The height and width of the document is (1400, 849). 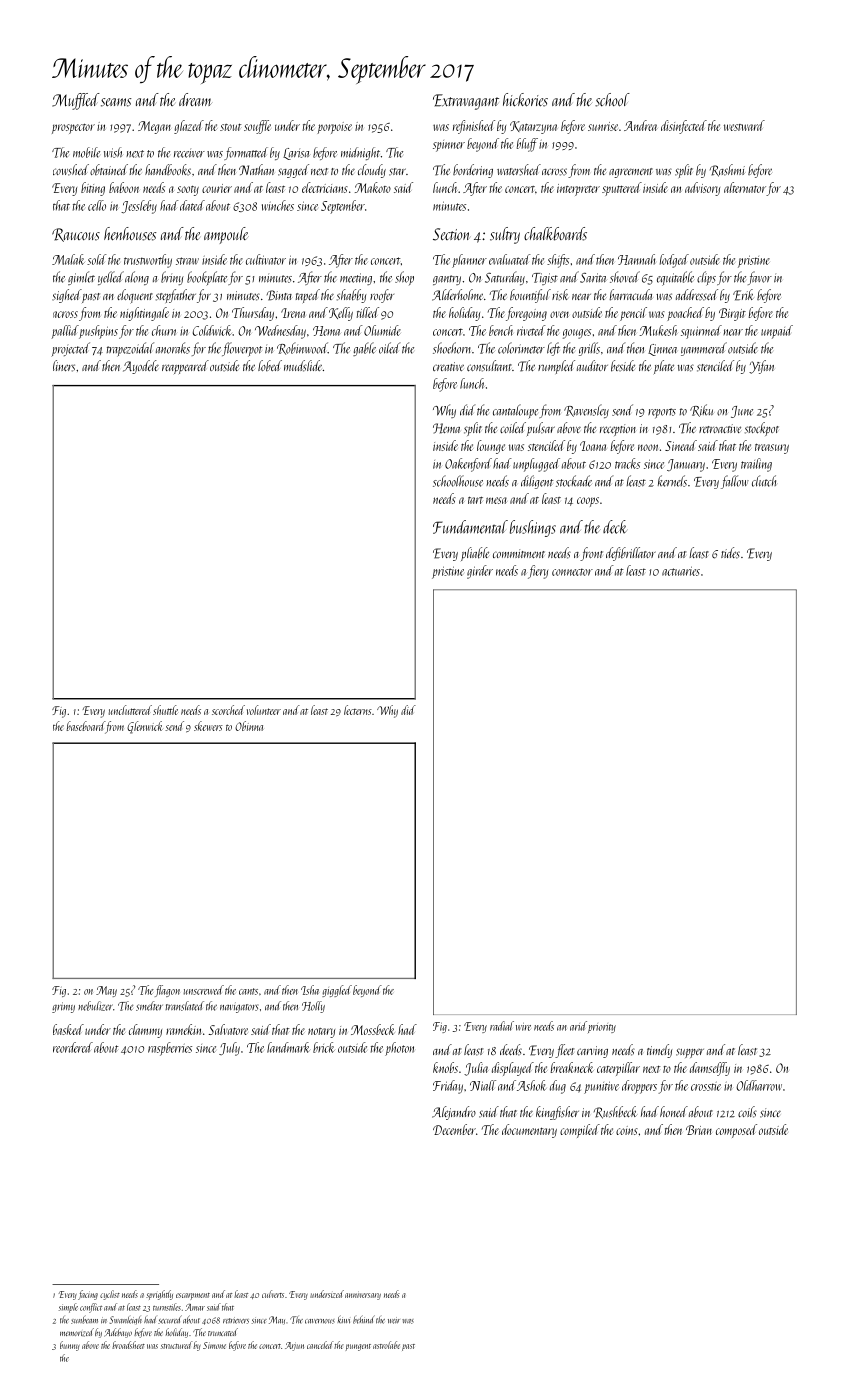 What do you see at coordinates (124, 187) in the document?
I see `baboon` at bounding box center [124, 187].
